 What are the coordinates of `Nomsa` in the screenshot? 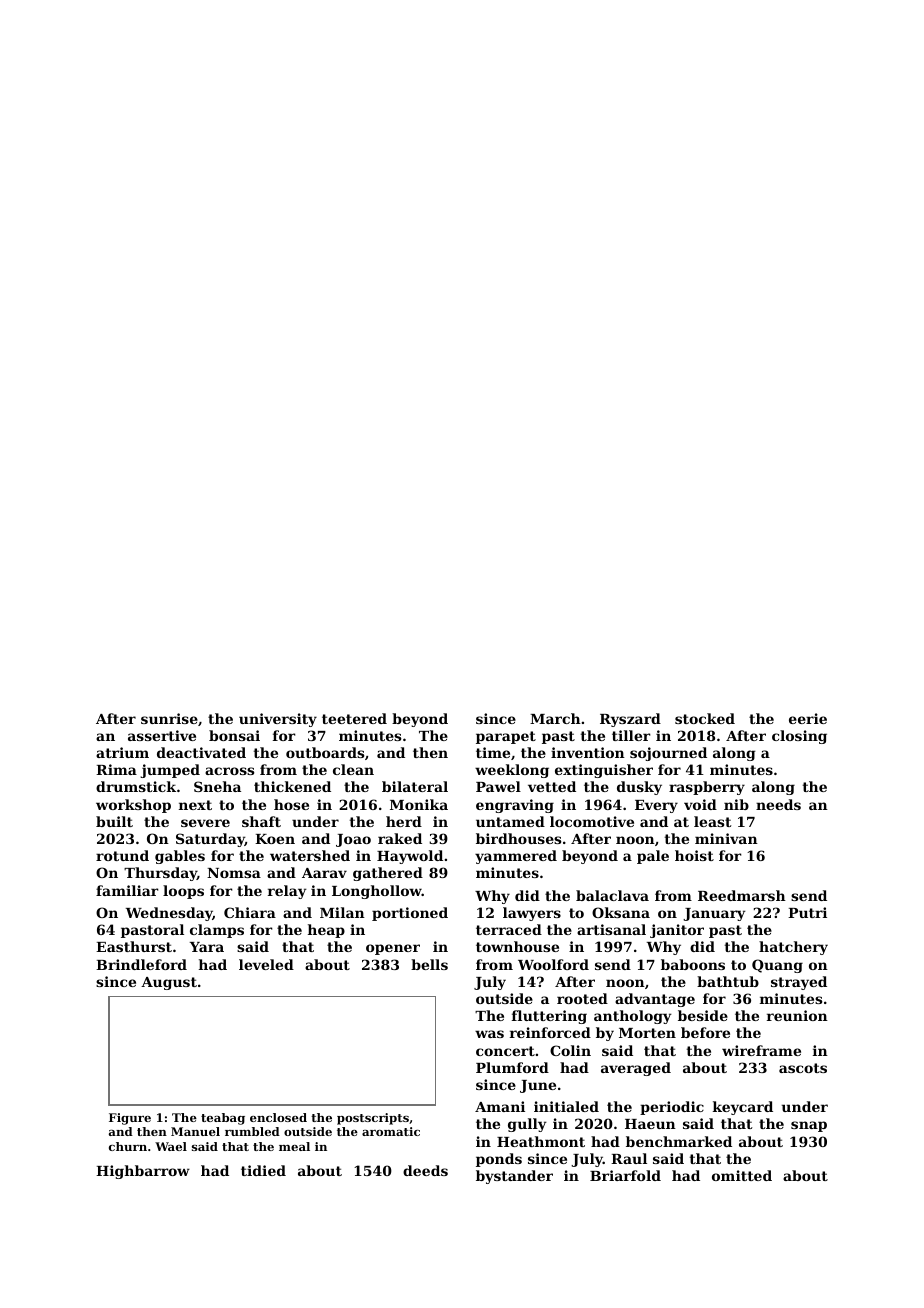 It's located at (234, 873).
